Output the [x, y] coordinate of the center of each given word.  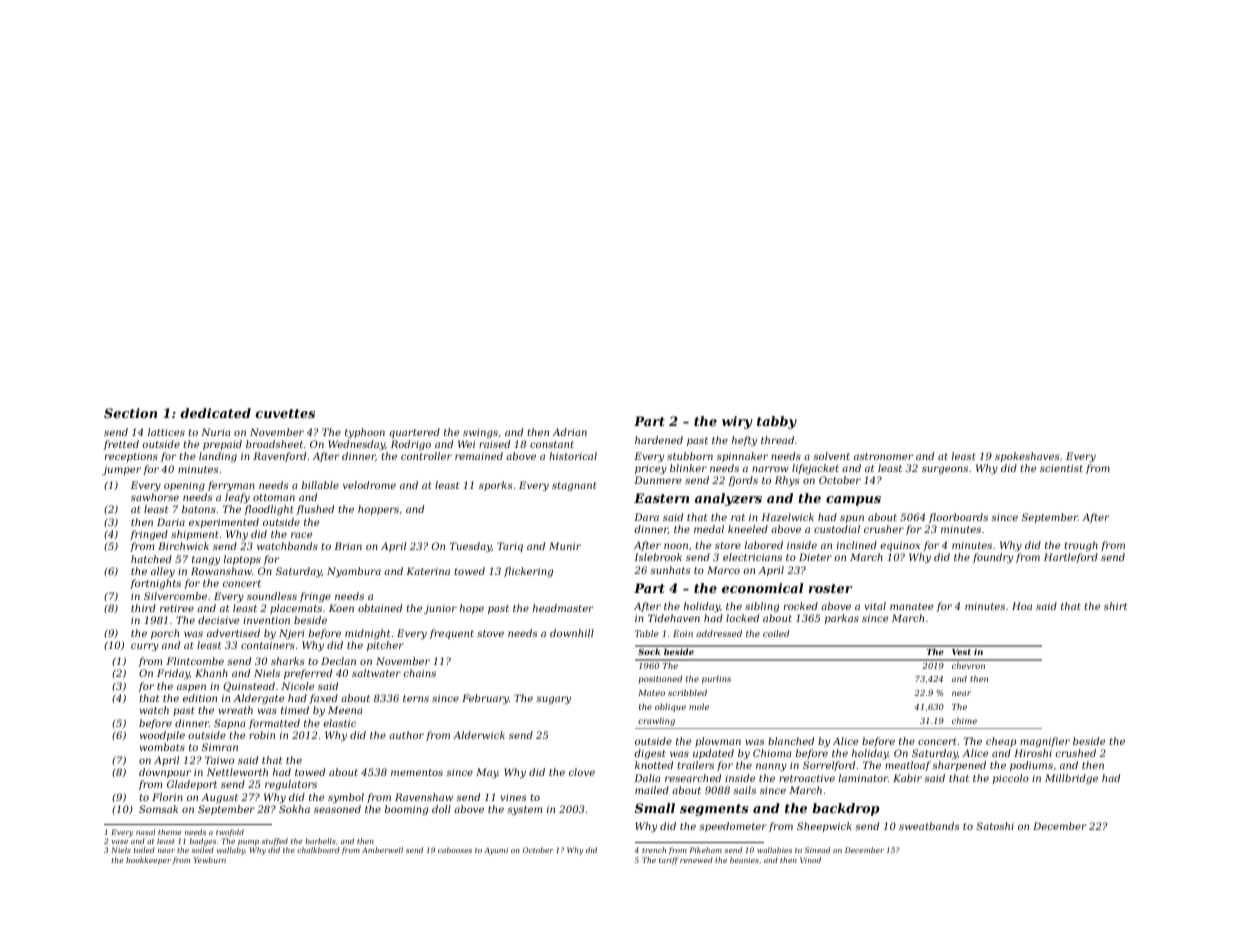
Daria [171, 522]
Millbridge [1071, 779]
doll [441, 809]
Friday [173, 674]
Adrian [570, 432]
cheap [1001, 742]
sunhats [670, 570]
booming [406, 810]
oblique [670, 707]
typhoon [365, 433]
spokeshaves [1027, 457]
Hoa [1022, 606]
